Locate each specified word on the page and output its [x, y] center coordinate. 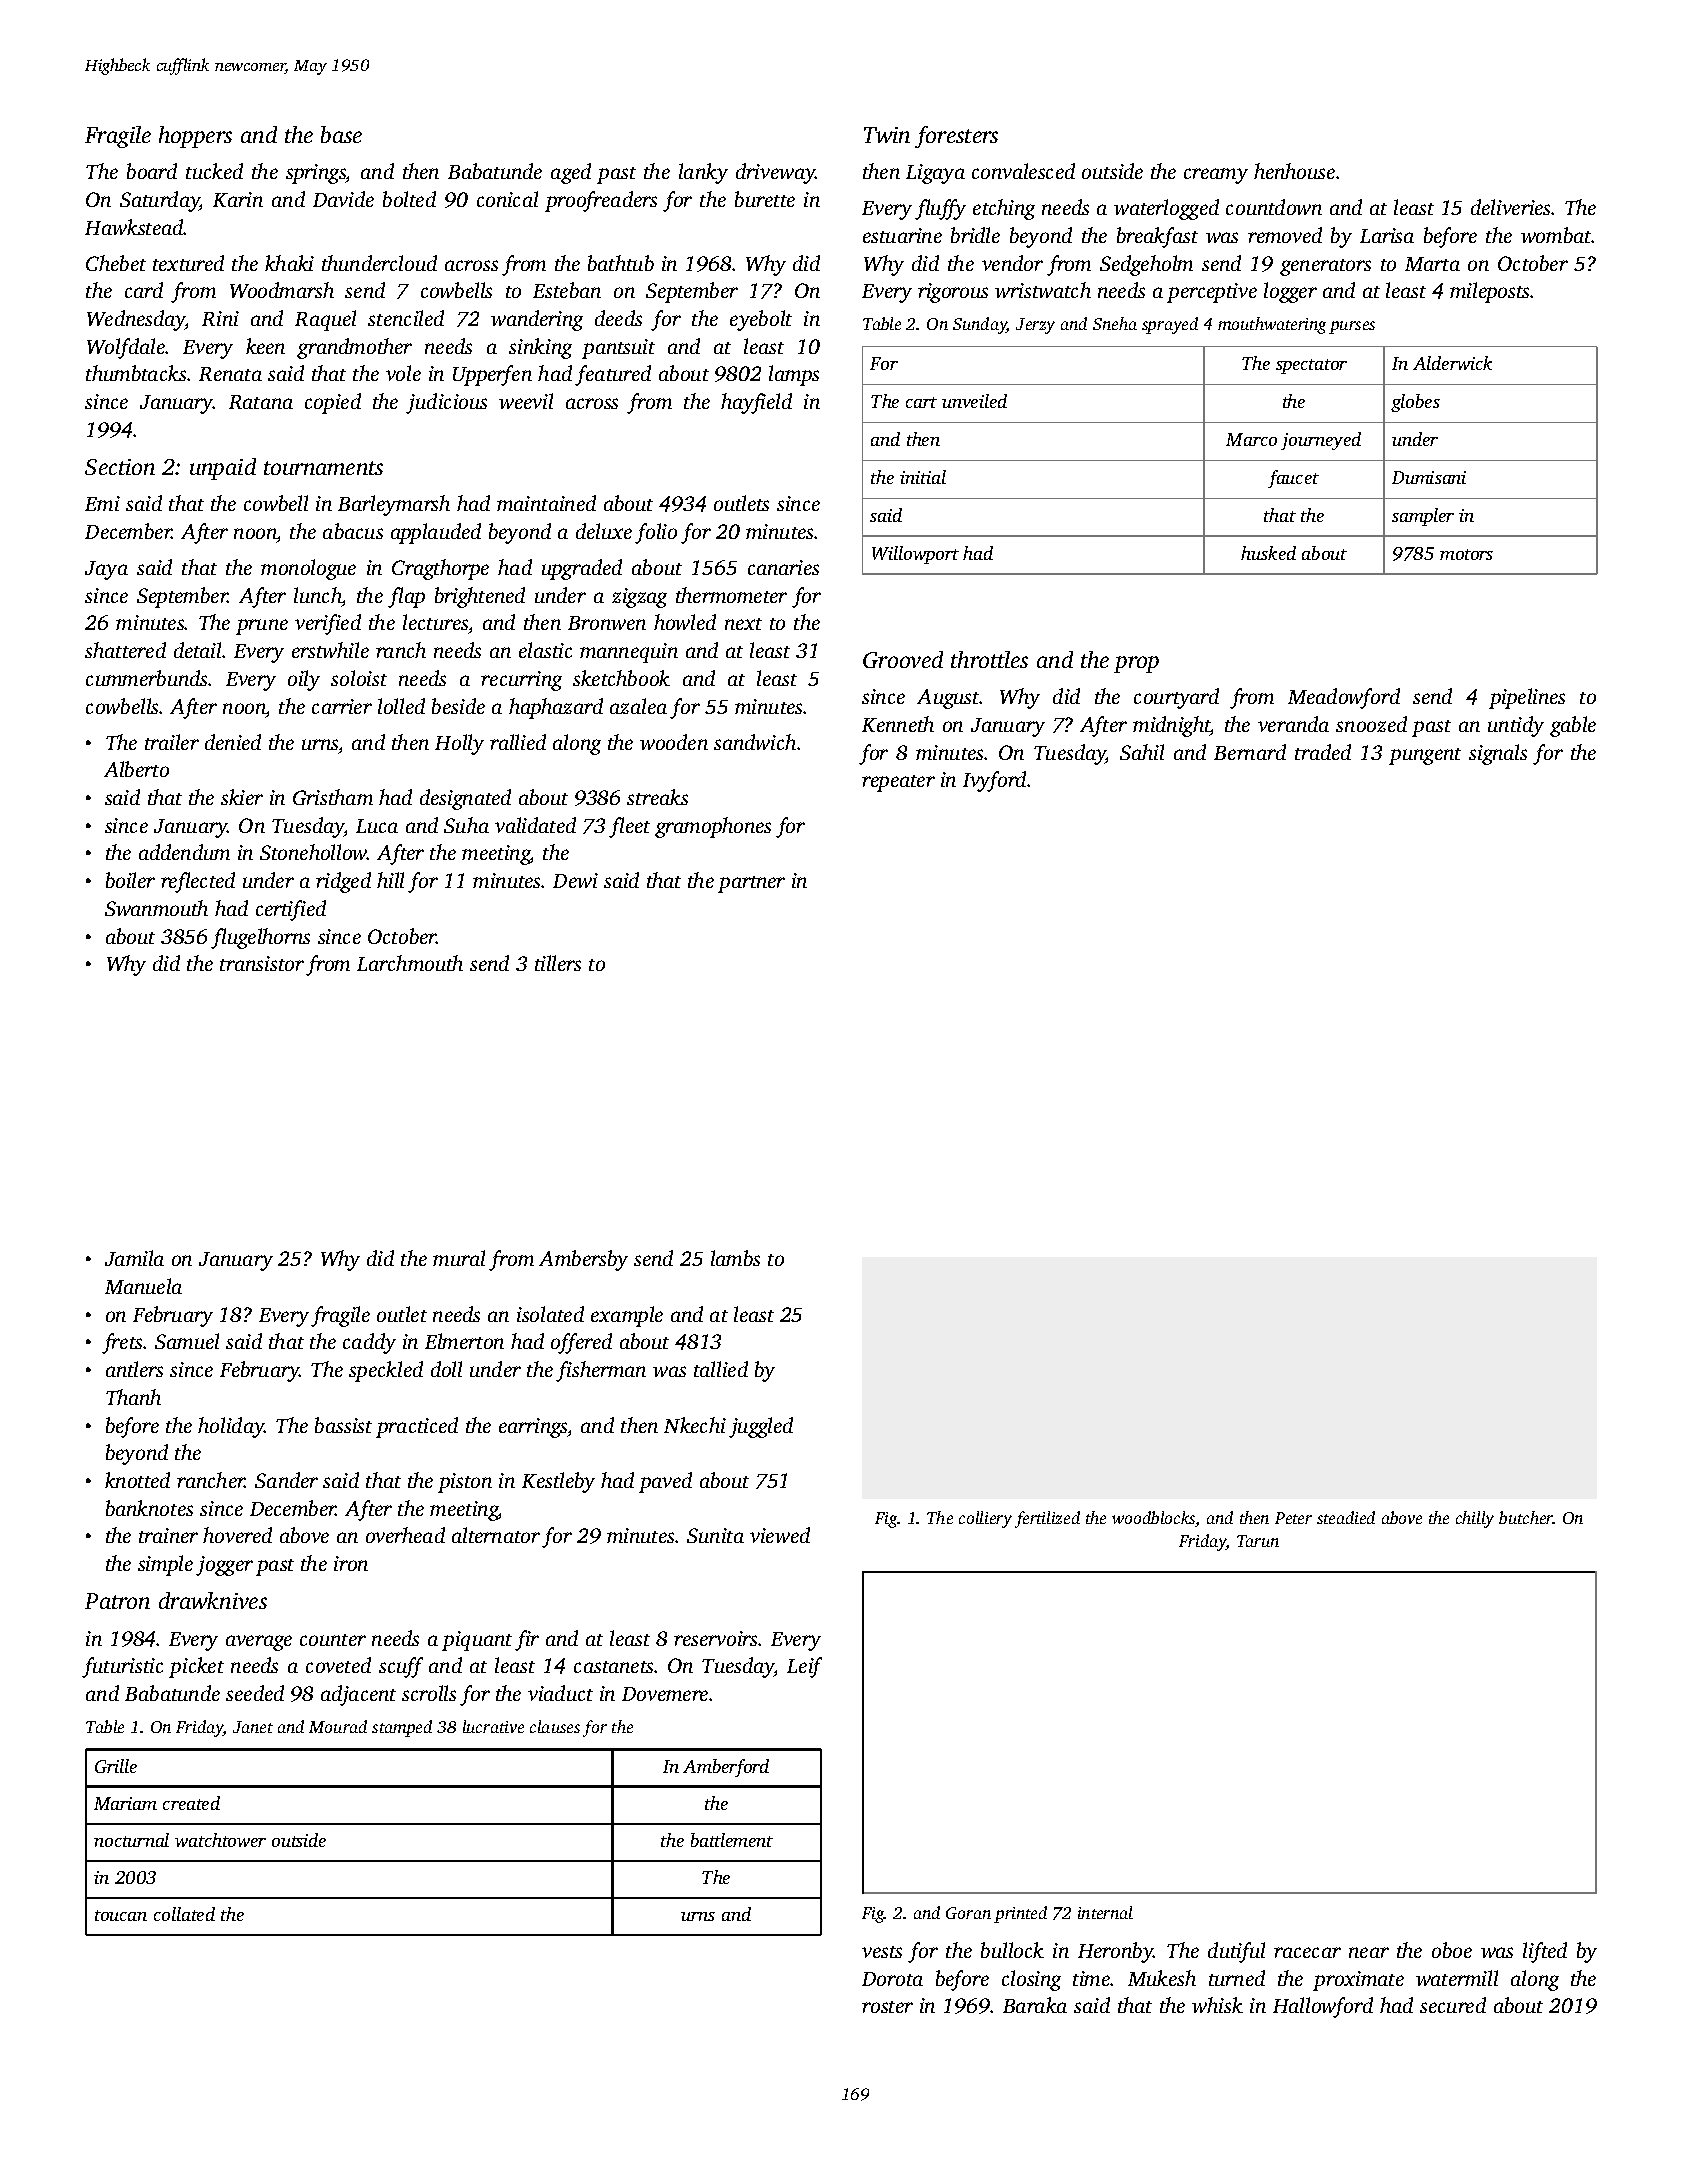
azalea [638, 706]
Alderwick [1452, 363]
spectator [1311, 366]
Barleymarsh [394, 505]
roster [887, 2007]
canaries [783, 567]
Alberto [136, 769]
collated [184, 1914]
